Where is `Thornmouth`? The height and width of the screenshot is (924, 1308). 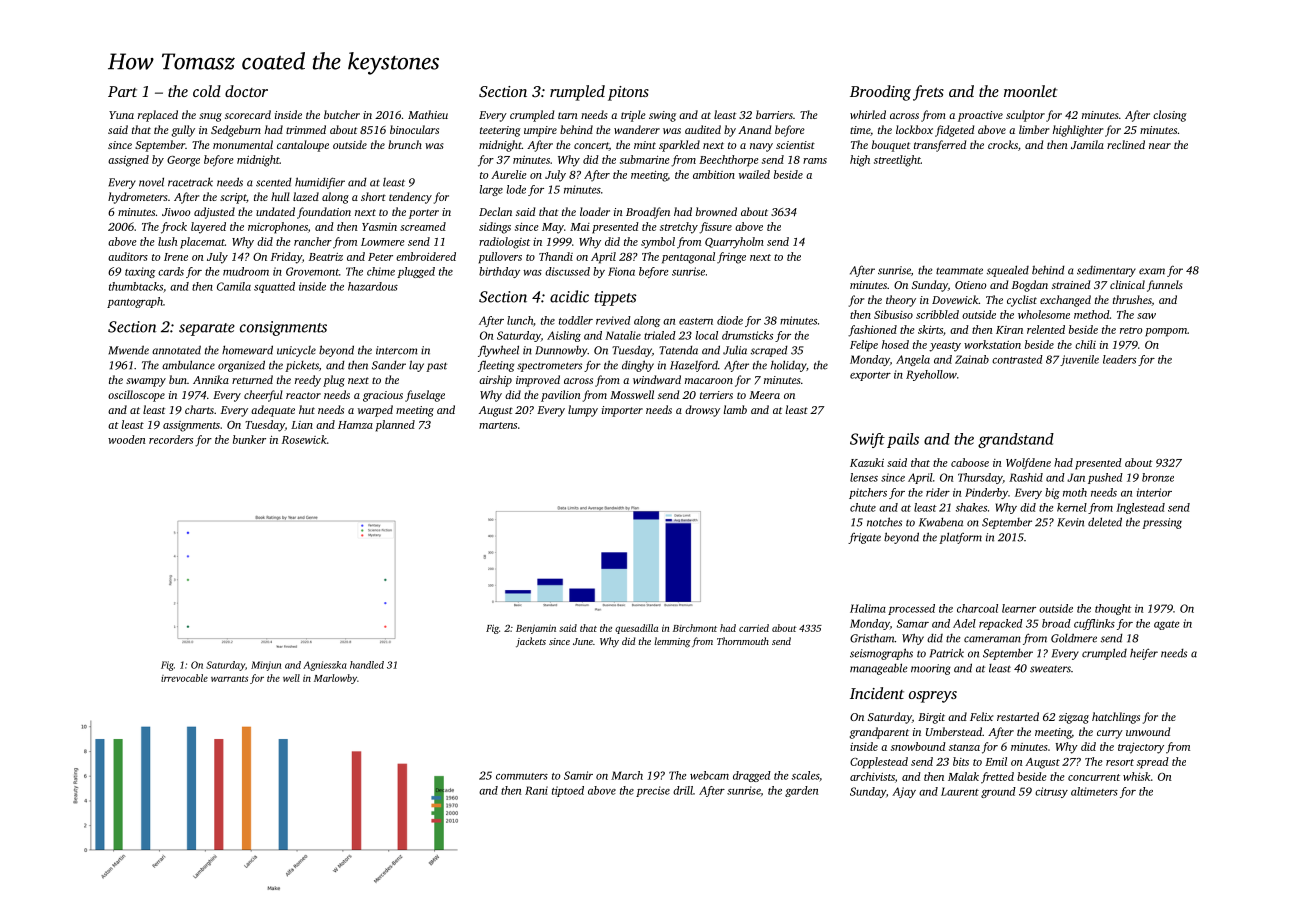 Thornmouth is located at coordinates (743, 641).
